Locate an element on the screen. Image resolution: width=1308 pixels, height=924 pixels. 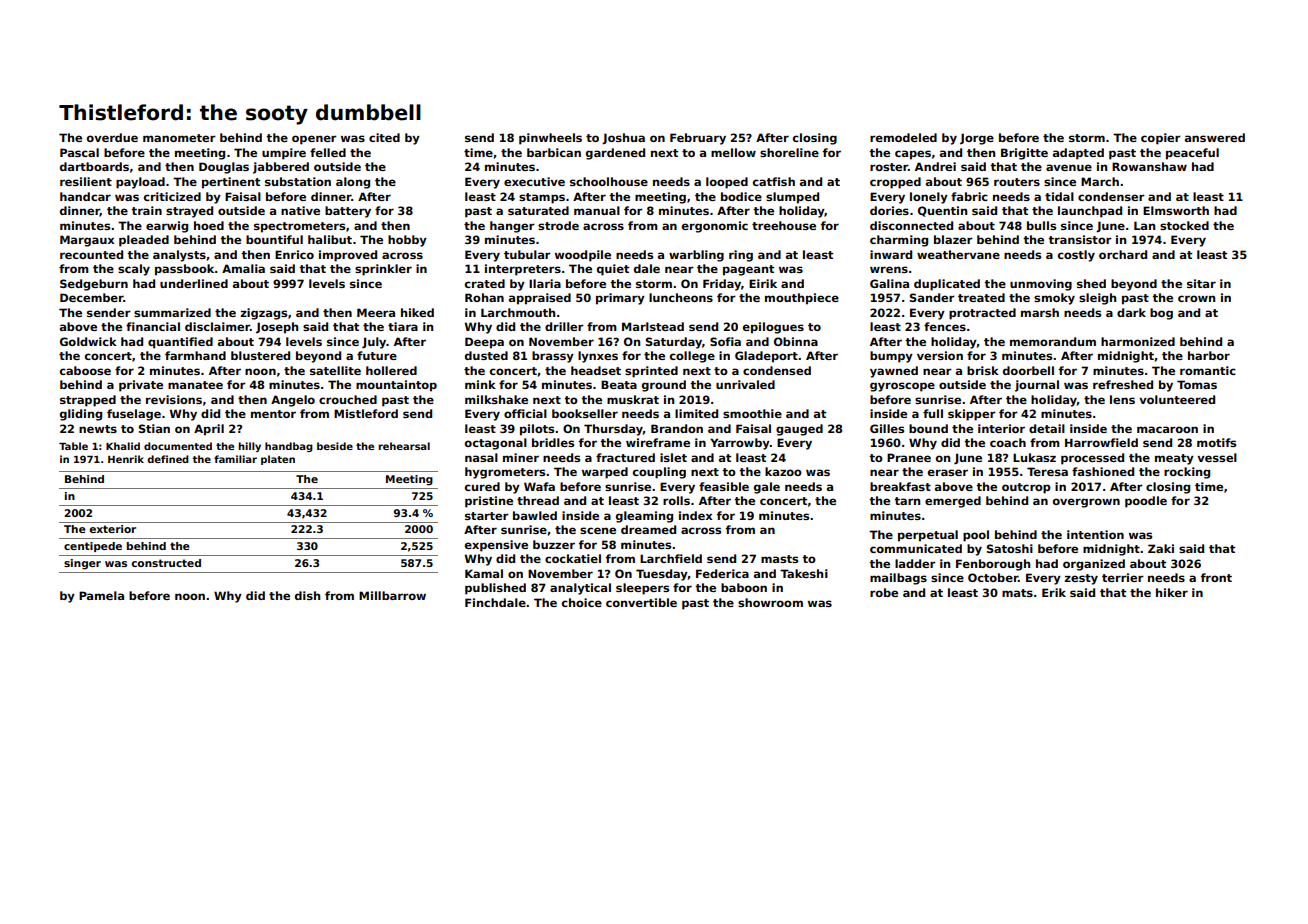
emerged is located at coordinates (953, 502).
